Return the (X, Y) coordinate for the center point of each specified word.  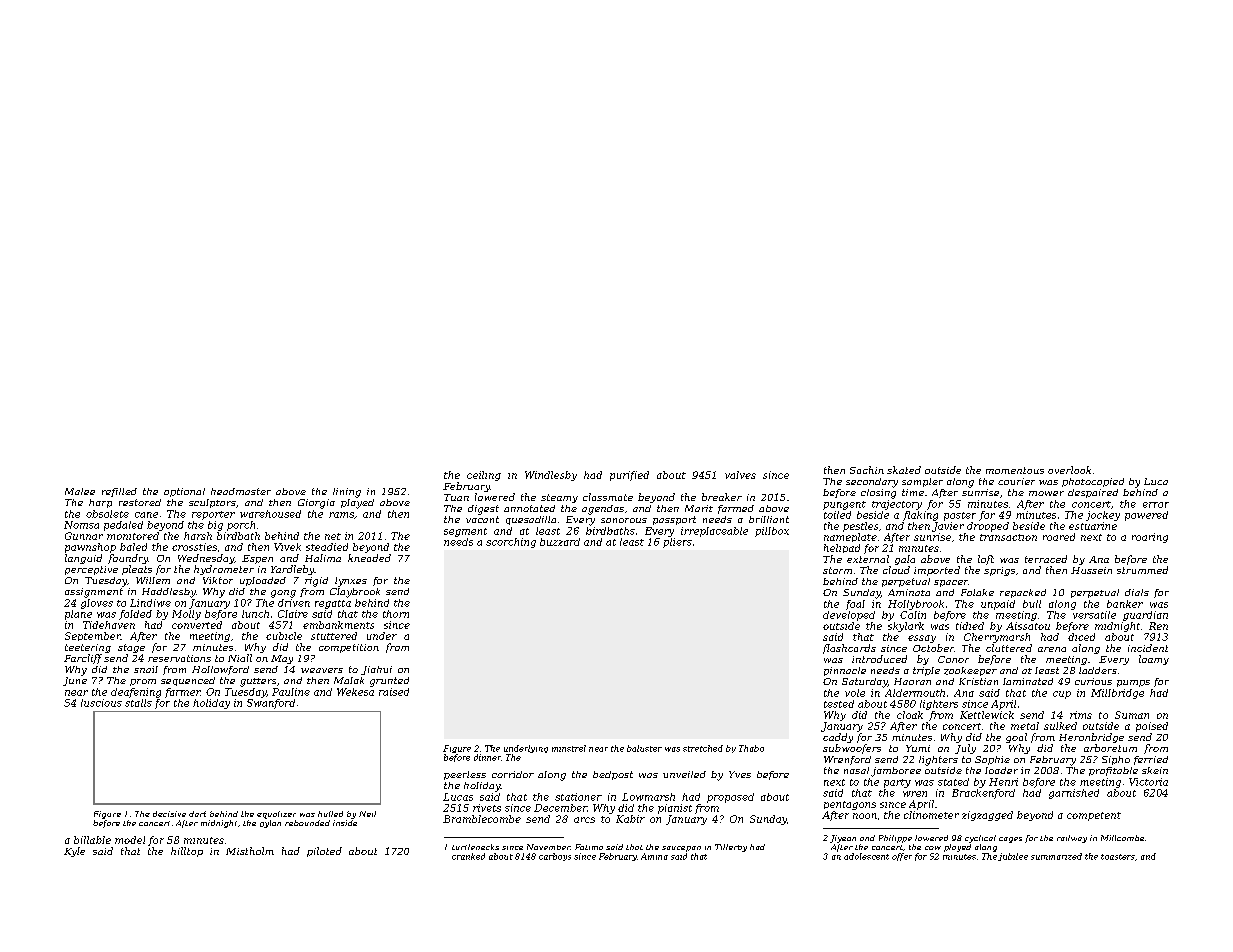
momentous (1015, 470)
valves (740, 475)
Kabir (630, 819)
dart (197, 814)
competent (1094, 816)
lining (347, 493)
